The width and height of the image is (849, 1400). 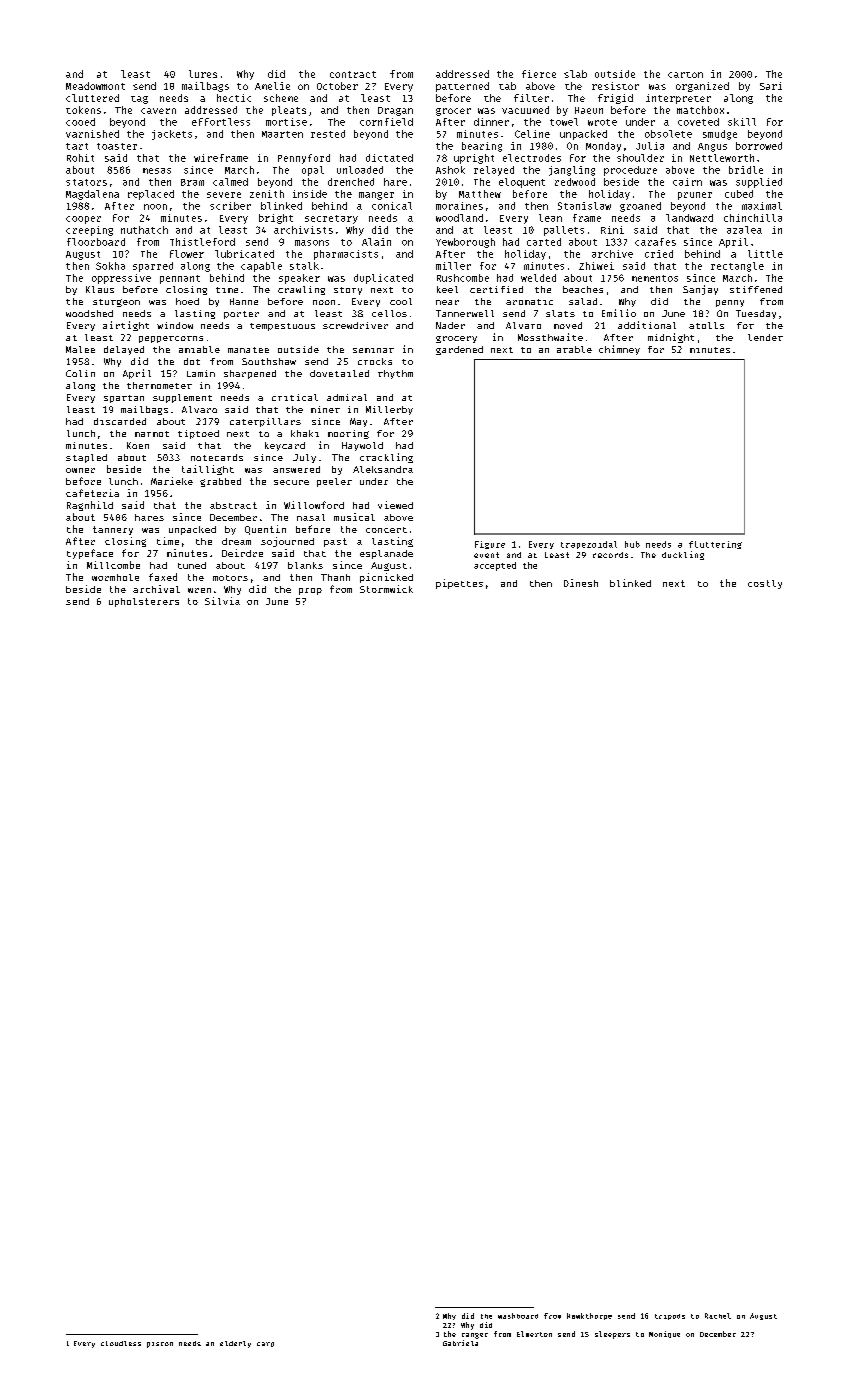 What do you see at coordinates (144, 602) in the image?
I see `upholsterers` at bounding box center [144, 602].
